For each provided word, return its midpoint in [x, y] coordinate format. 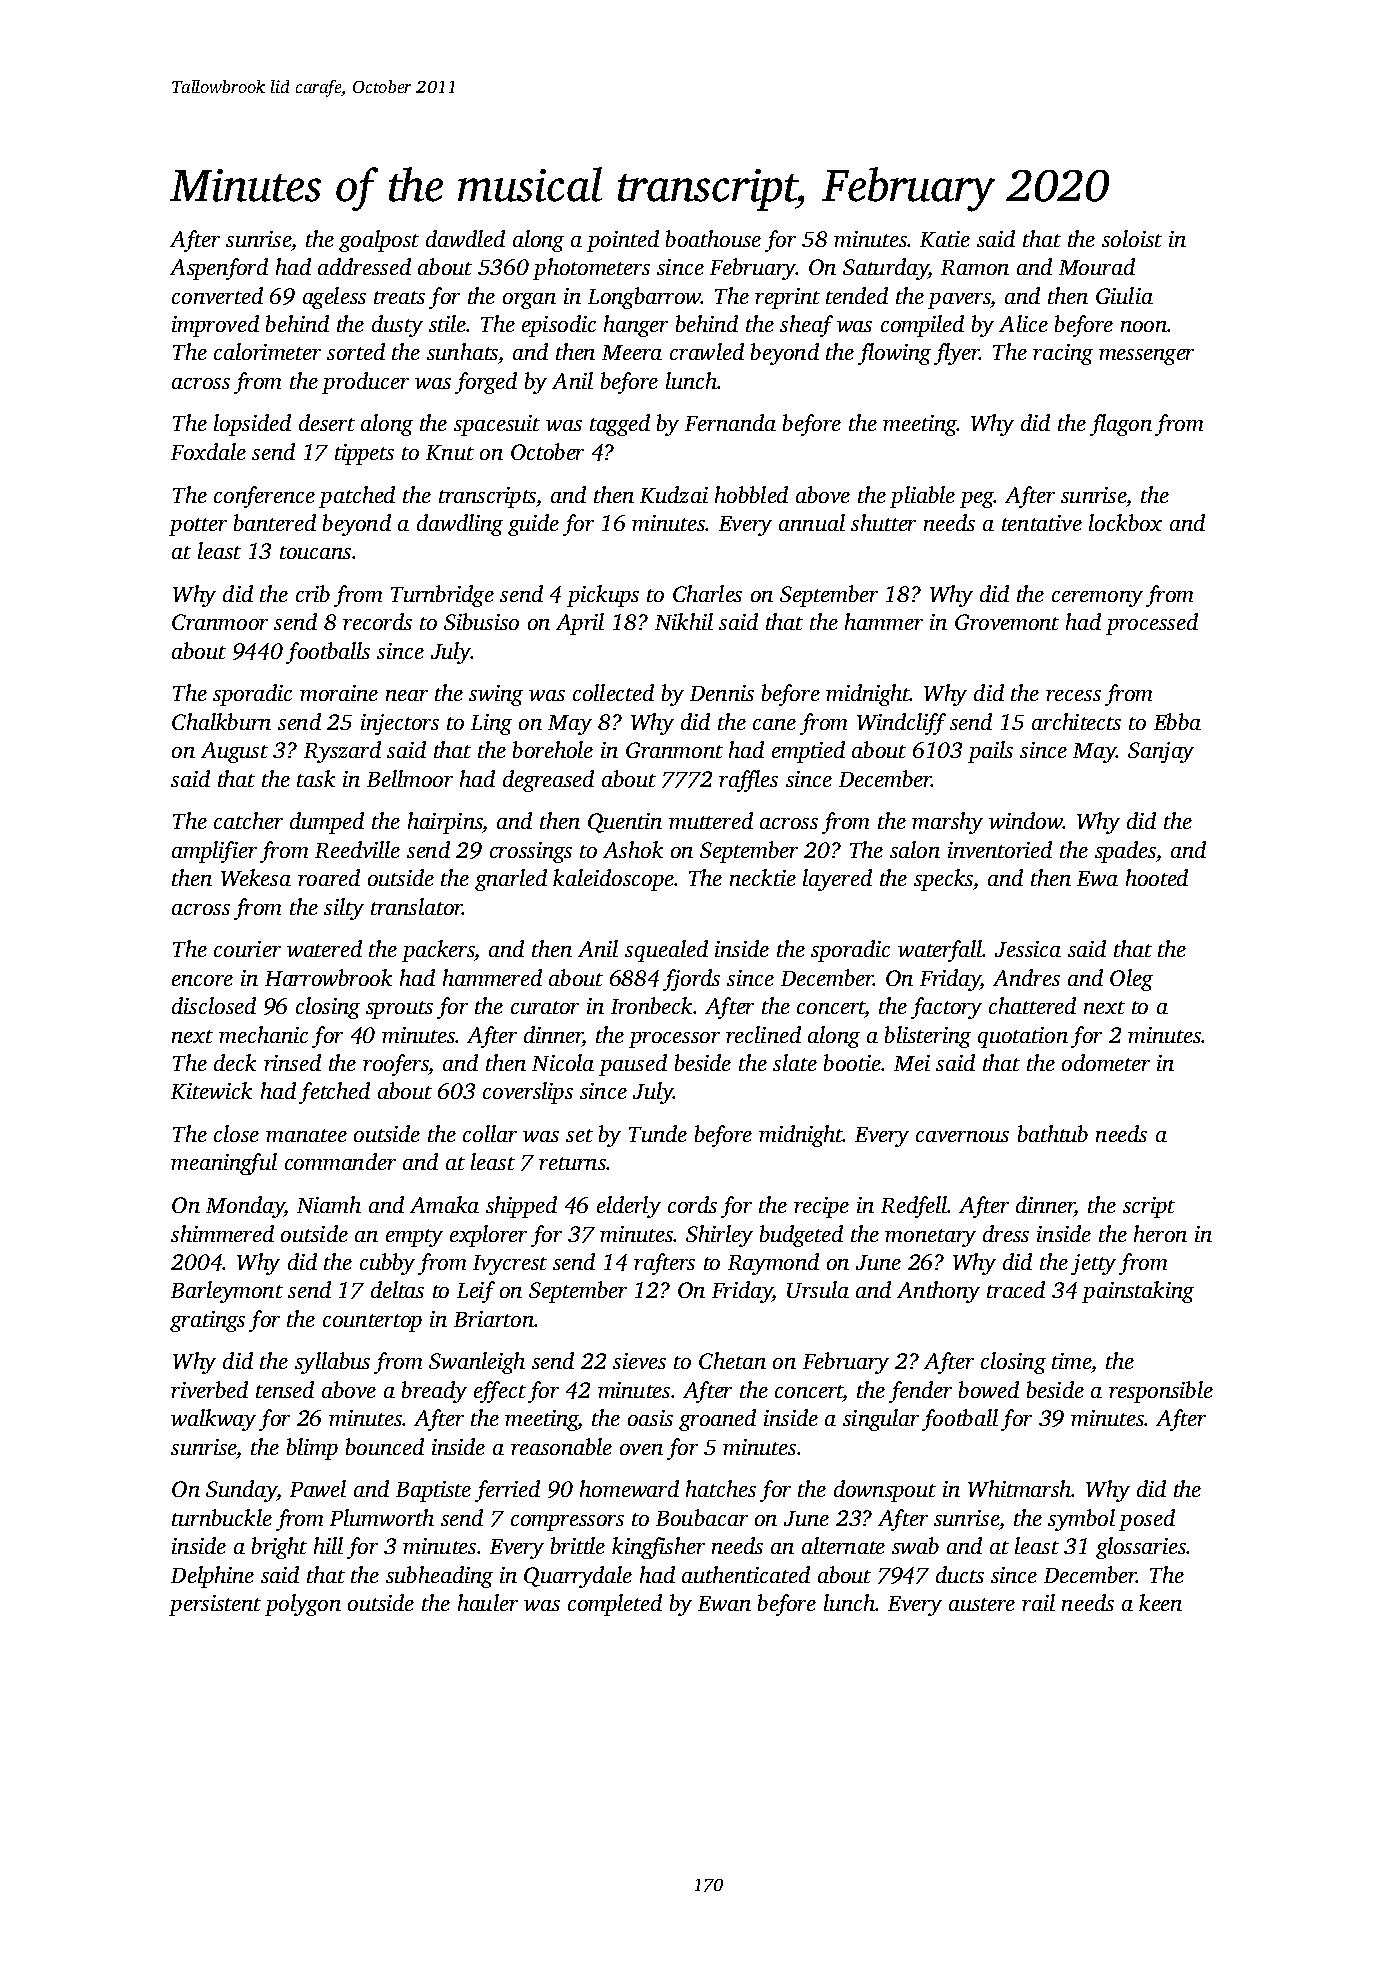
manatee [306, 1135]
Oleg [1131, 980]
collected [613, 692]
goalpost [379, 241]
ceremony [1097, 599]
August [234, 752]
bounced [385, 1446]
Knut [450, 452]
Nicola [563, 1062]
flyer [957, 354]
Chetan [732, 1360]
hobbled [751, 494]
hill [328, 1545]
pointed [623, 241]
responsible [1161, 1392]
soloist [1132, 238]
